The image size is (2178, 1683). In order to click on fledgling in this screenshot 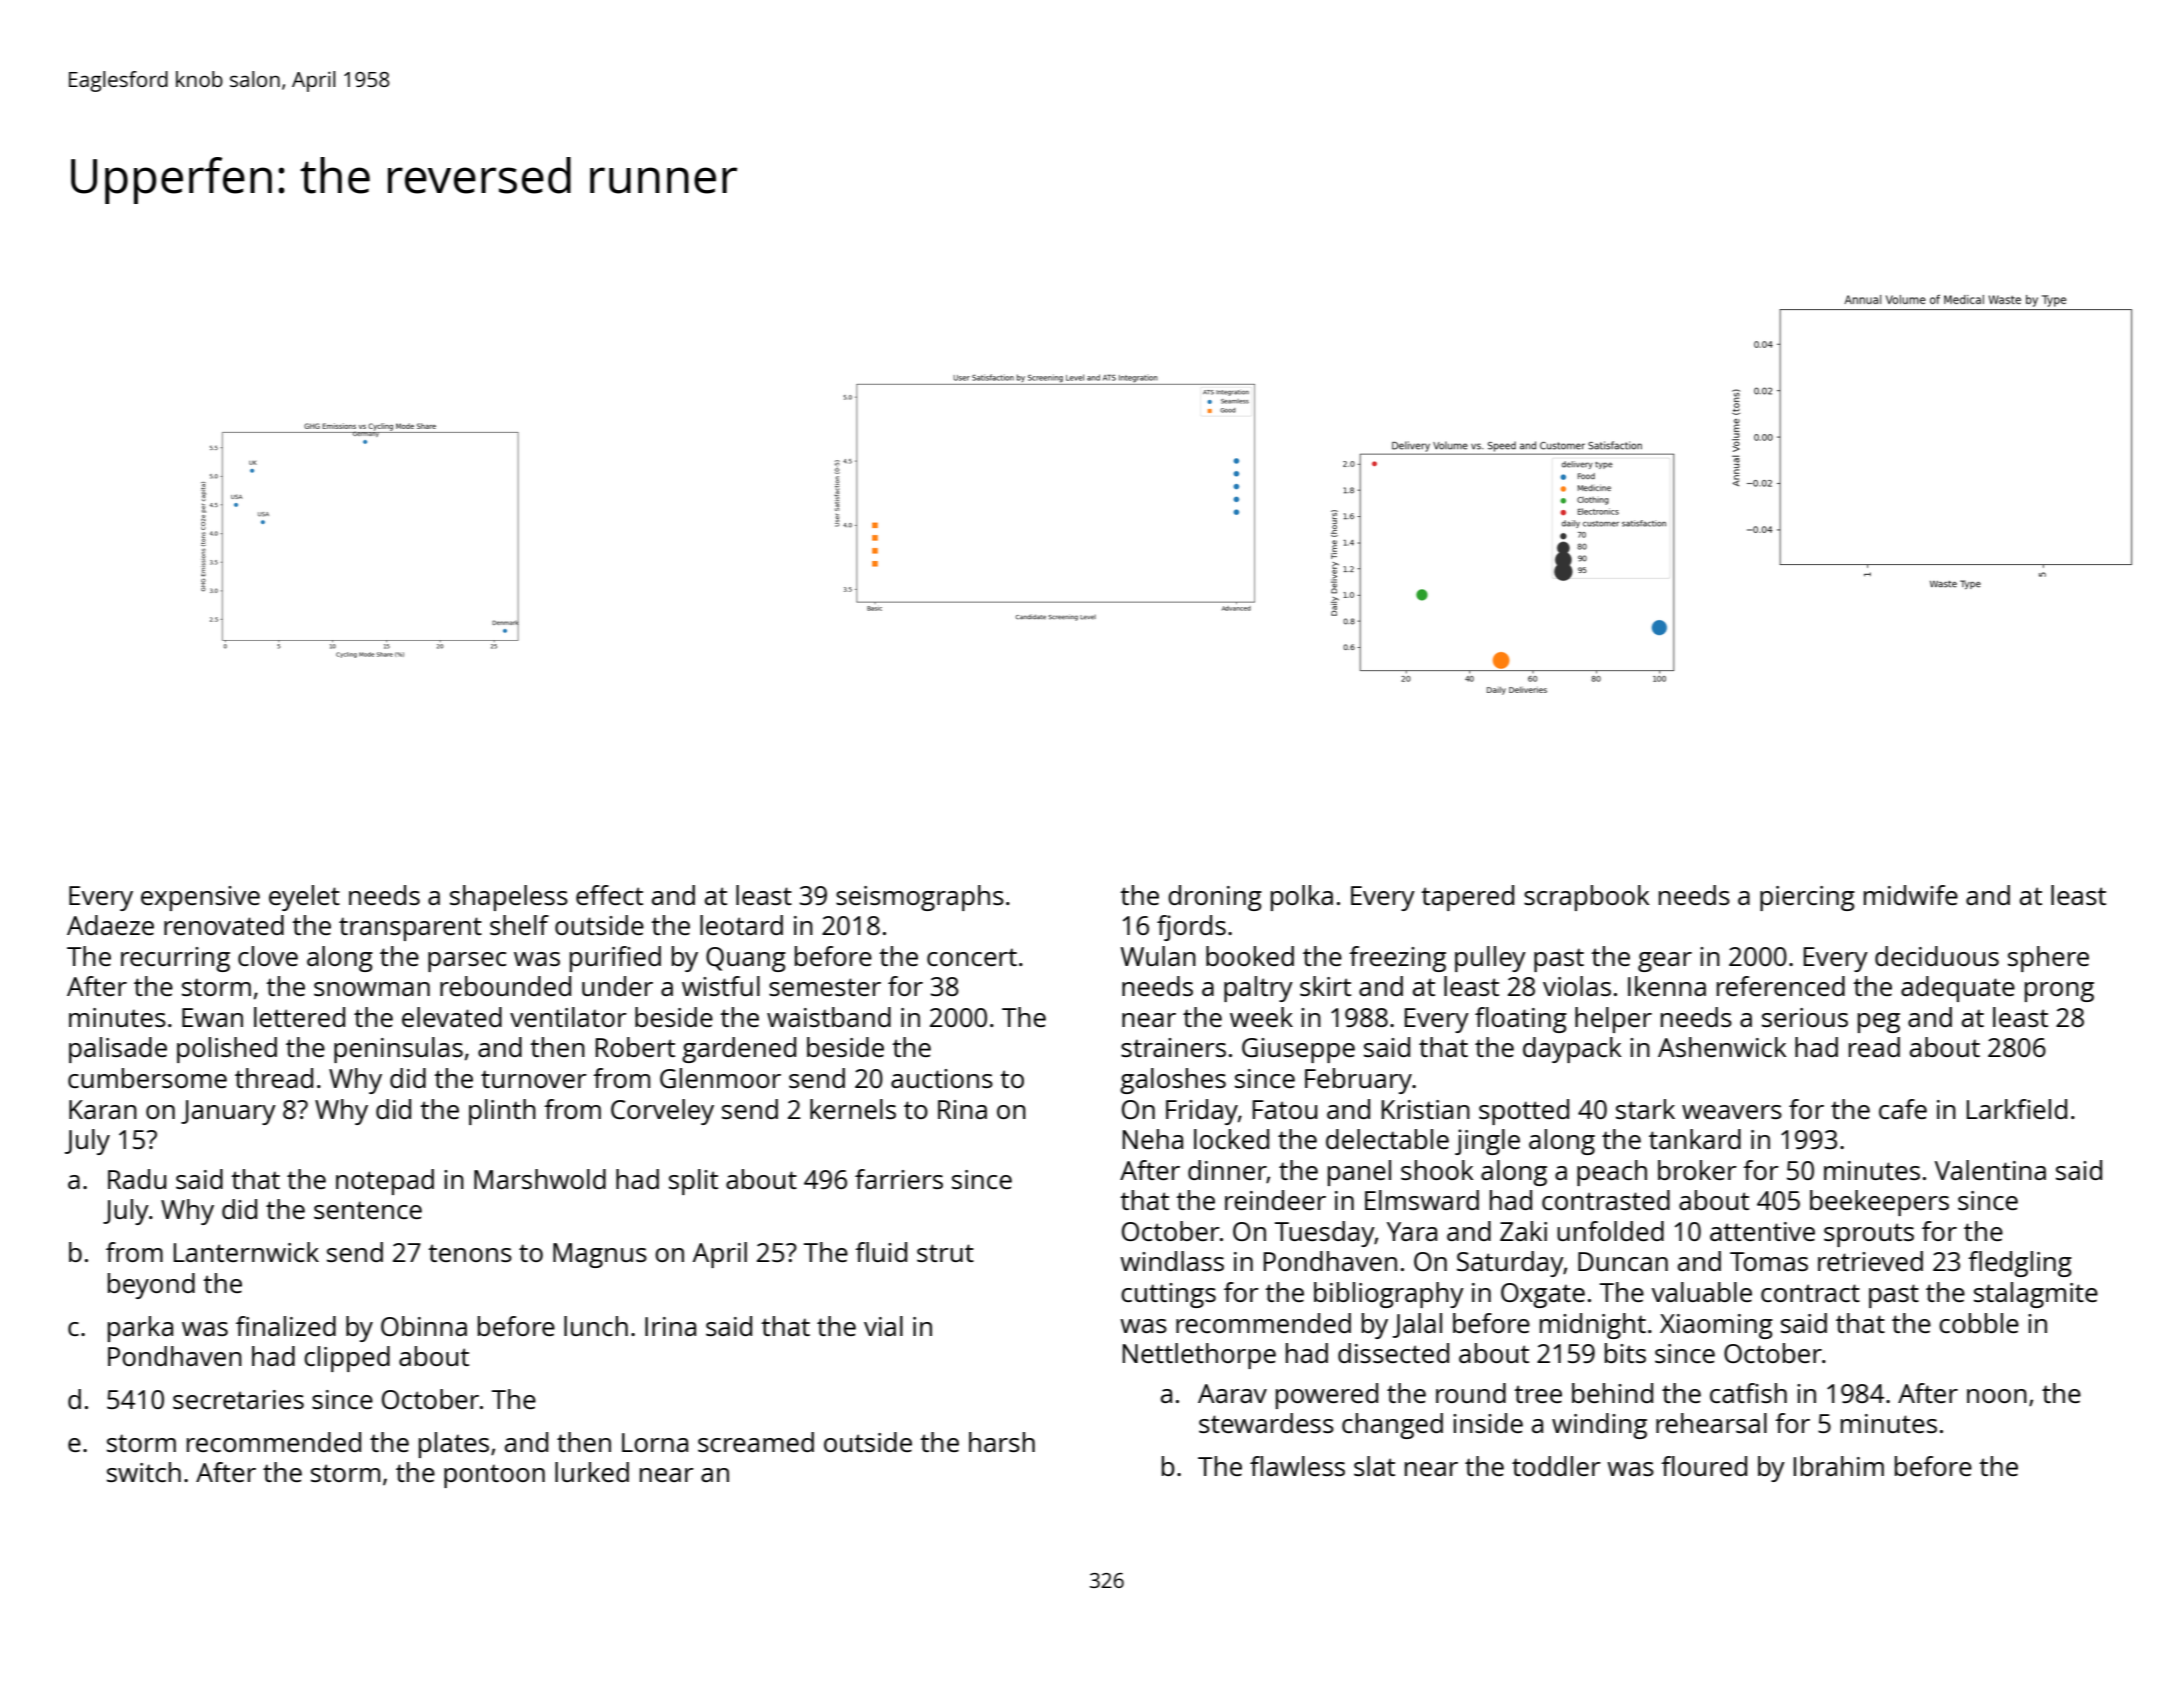, I will do `click(2020, 1264)`.
